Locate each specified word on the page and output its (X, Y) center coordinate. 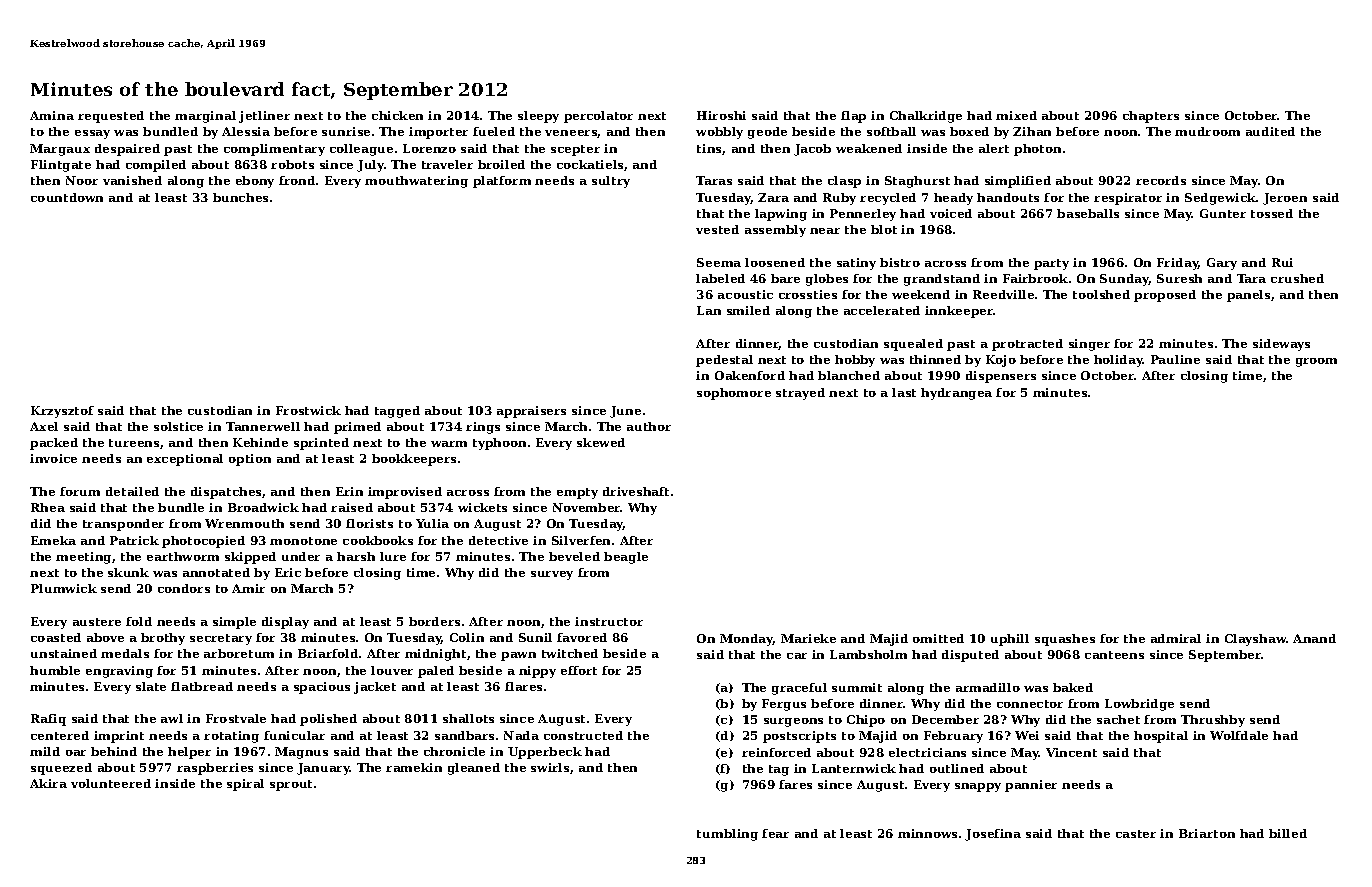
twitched (570, 653)
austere (97, 622)
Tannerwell (263, 426)
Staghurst (917, 182)
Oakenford (750, 375)
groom (1316, 362)
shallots (468, 718)
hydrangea (956, 394)
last (904, 392)
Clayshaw (1256, 640)
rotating (231, 737)
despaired (127, 150)
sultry (611, 182)
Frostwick (308, 410)
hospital (1161, 737)
